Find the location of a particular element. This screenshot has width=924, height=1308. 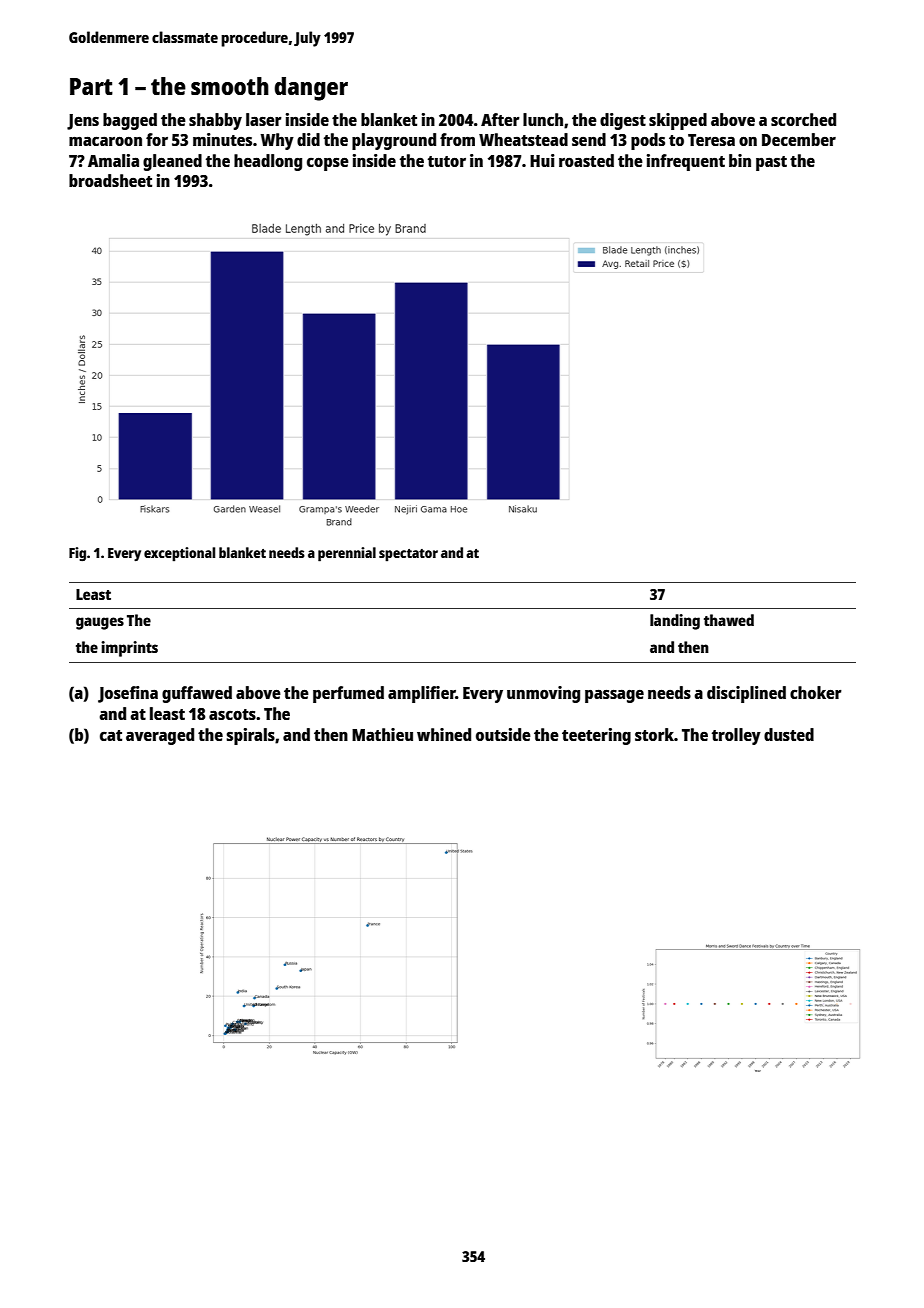

exceptional is located at coordinates (179, 554).
